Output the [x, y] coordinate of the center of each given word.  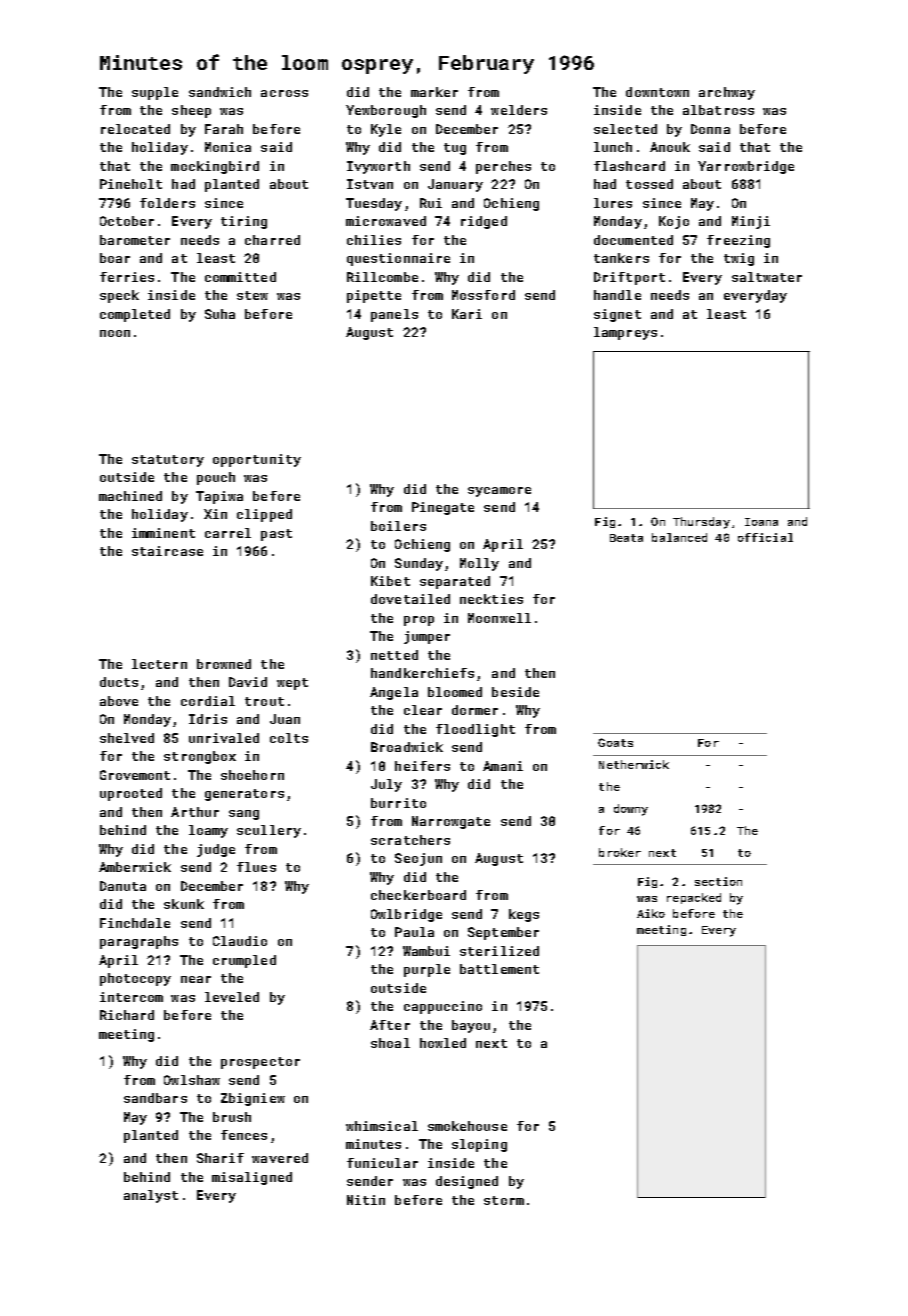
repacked [694, 898]
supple [155, 93]
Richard [127, 1015]
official [765, 537]
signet [617, 315]
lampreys [625, 333]
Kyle [386, 130]
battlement [499, 969]
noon [115, 333]
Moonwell [499, 618]
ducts [119, 682]
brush [232, 1117]
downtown [657, 92]
